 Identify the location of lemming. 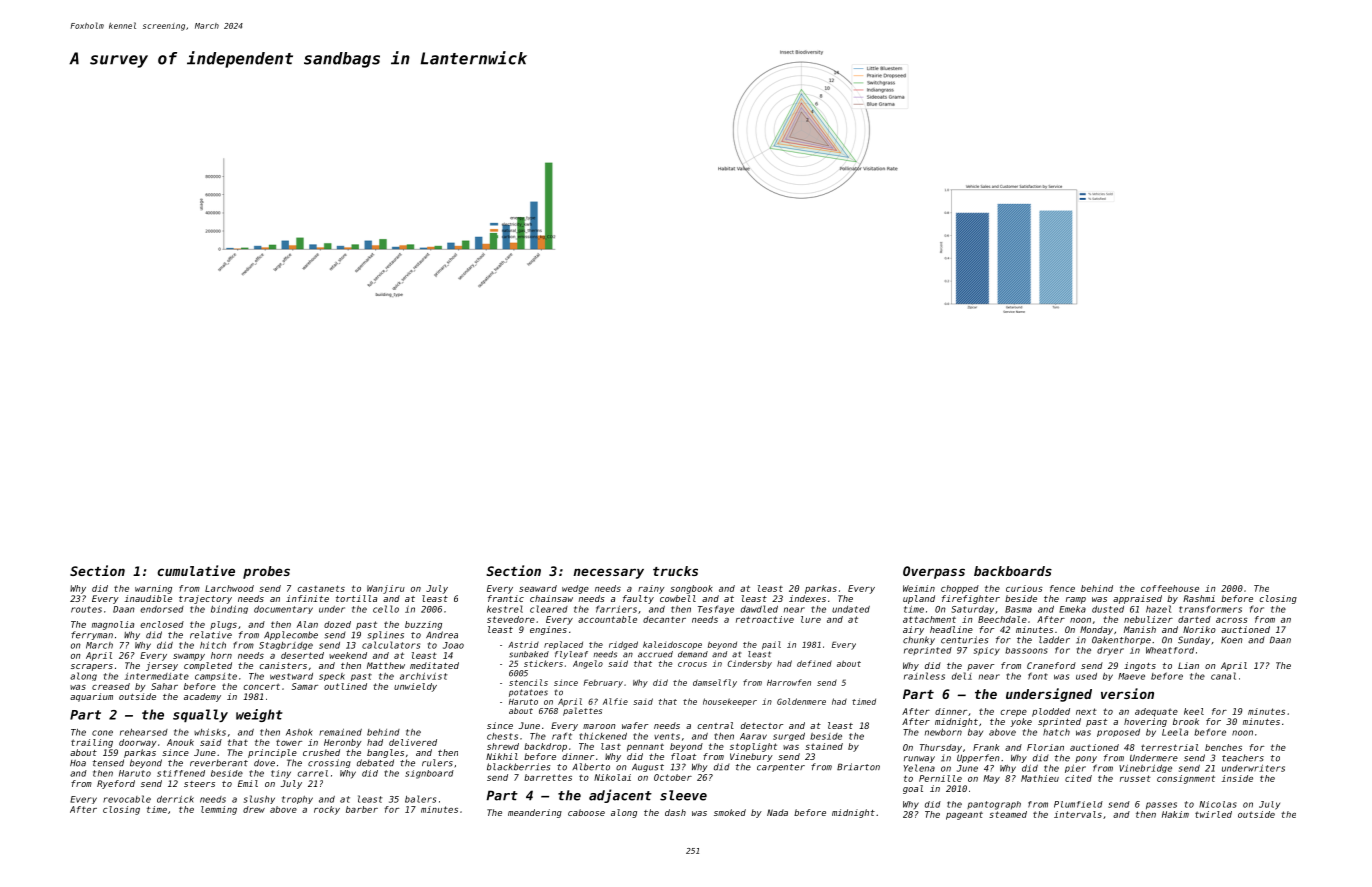
(219, 810).
